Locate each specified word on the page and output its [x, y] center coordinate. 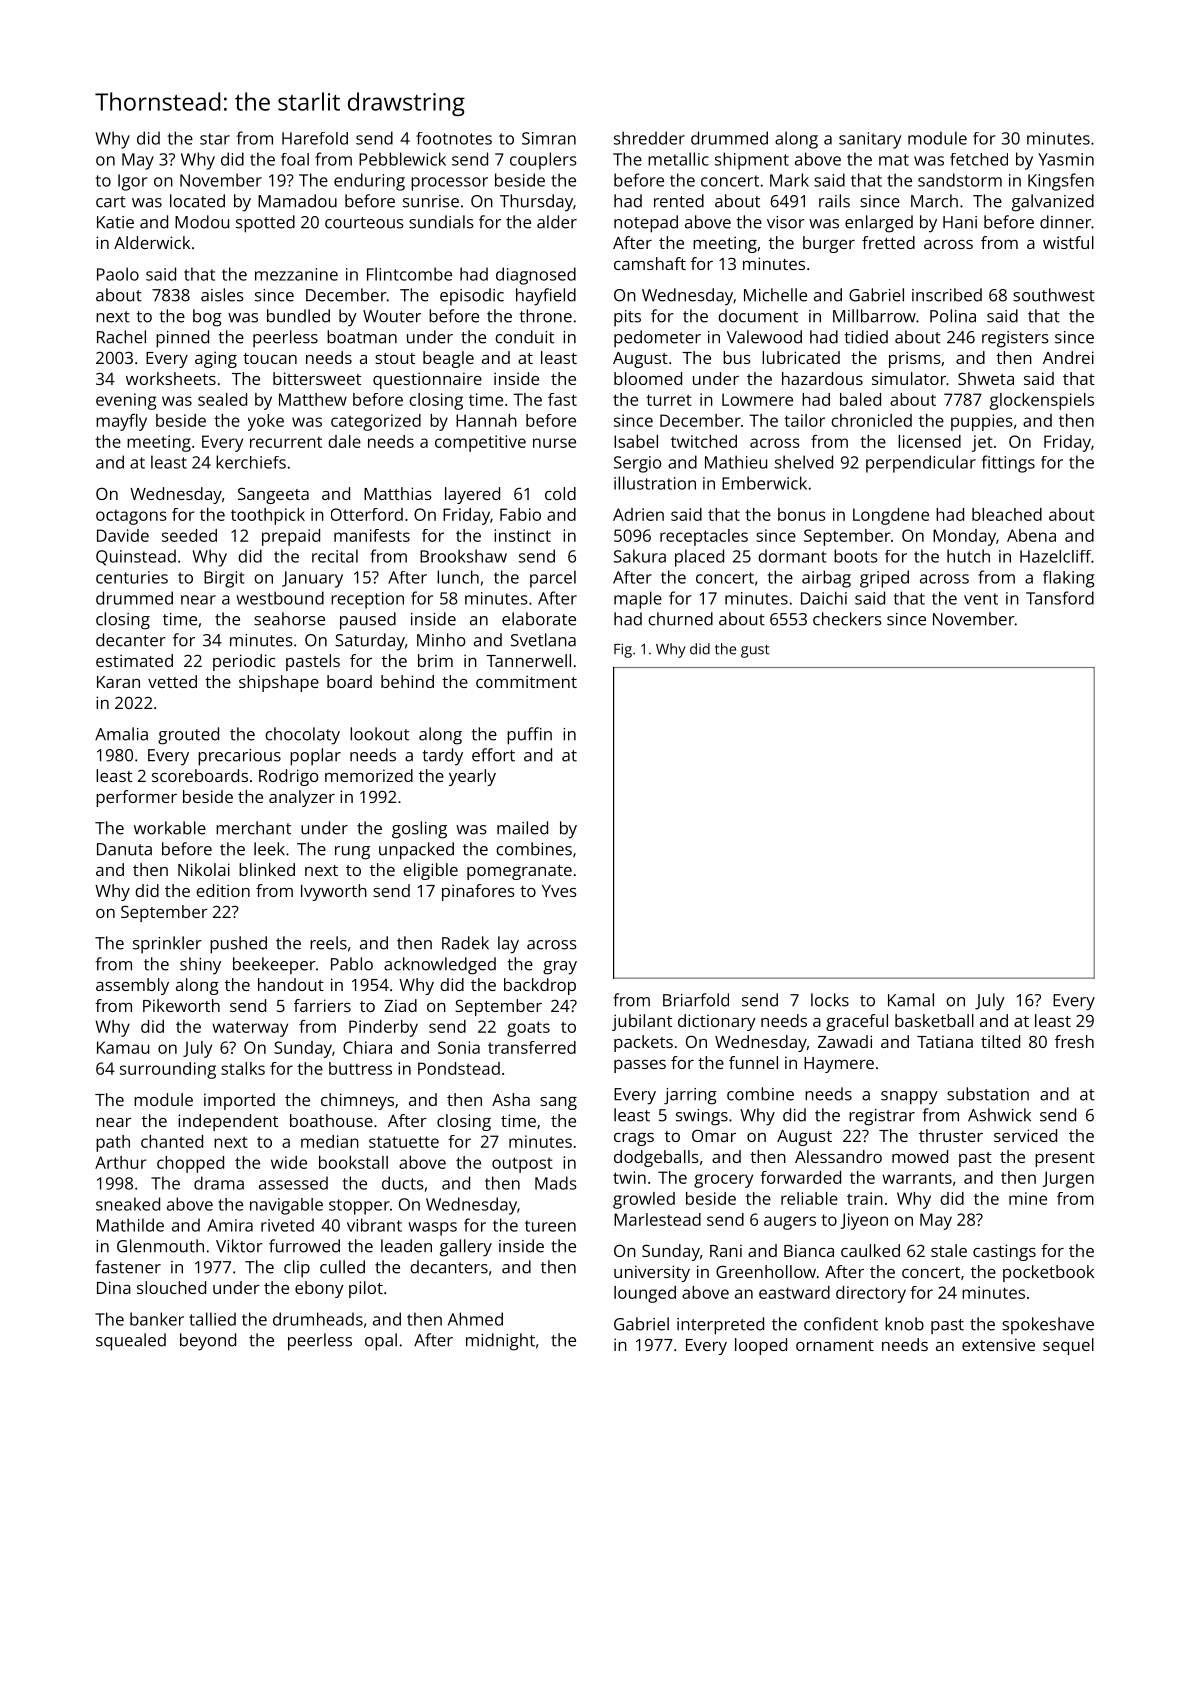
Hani [960, 222]
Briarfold [696, 1000]
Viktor [239, 1246]
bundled [298, 316]
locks [830, 1000]
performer [136, 798]
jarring [690, 1096]
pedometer [657, 339]
